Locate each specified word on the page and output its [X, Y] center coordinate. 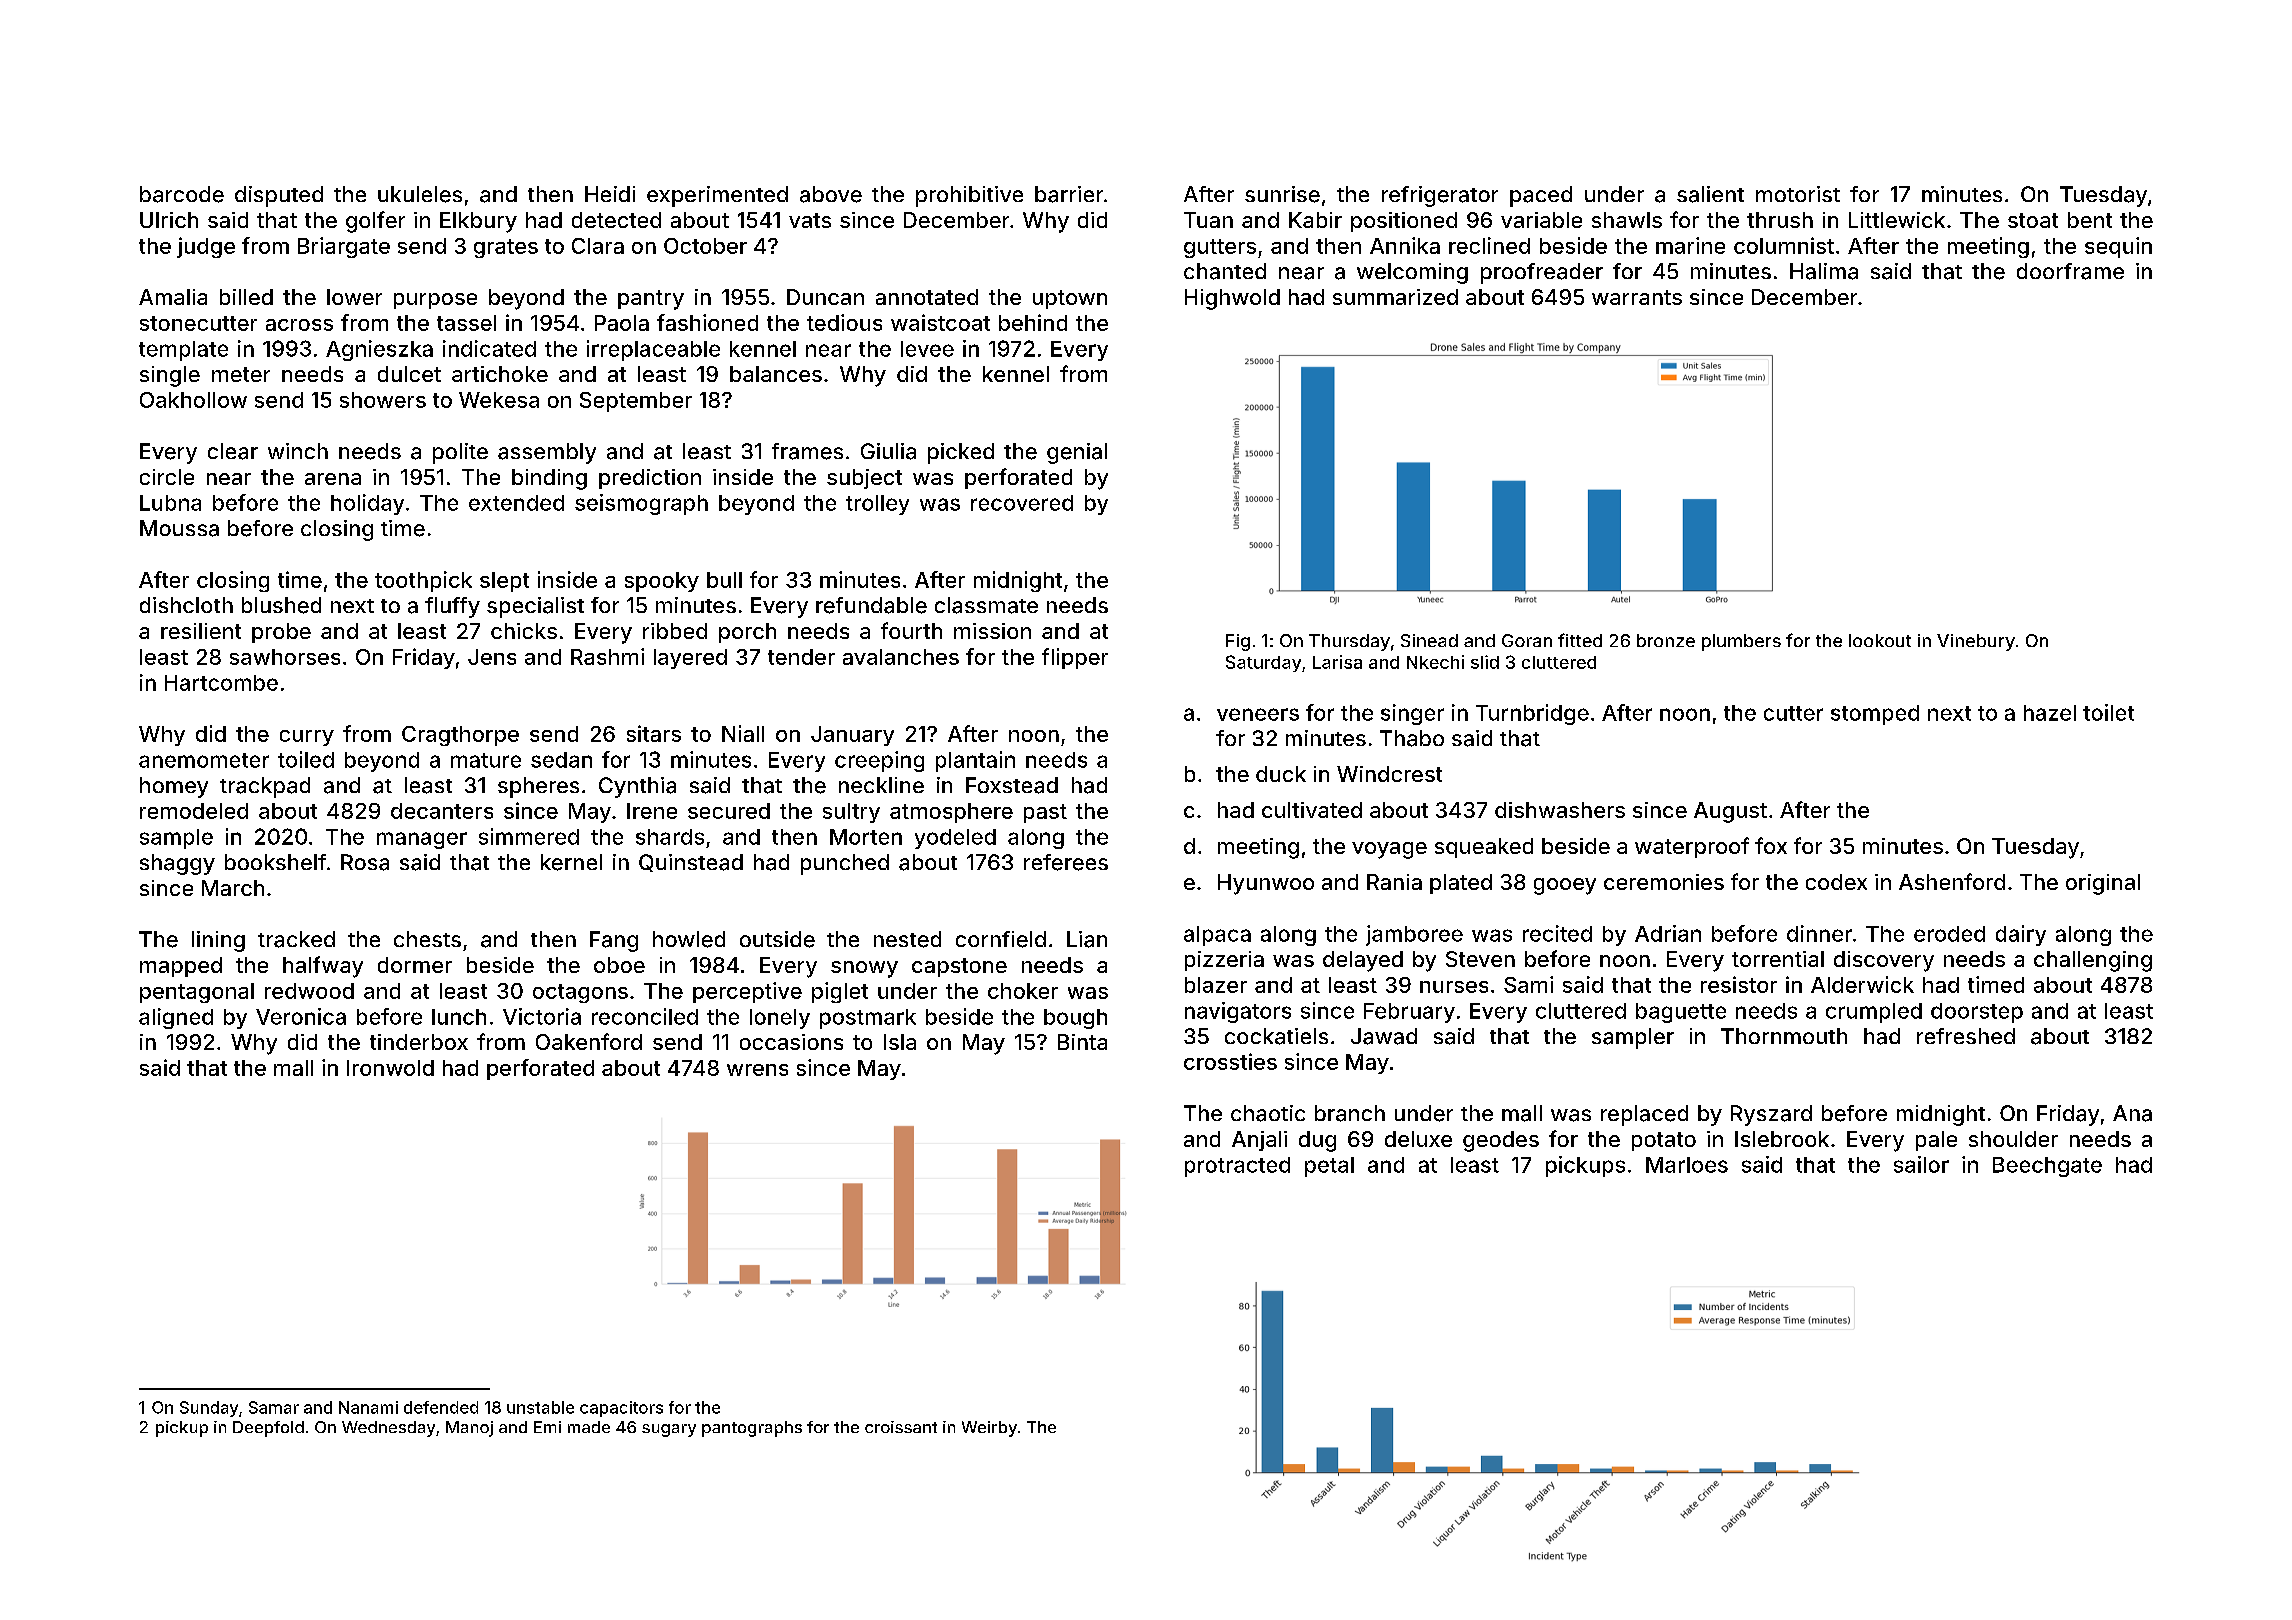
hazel [2050, 713]
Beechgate [2047, 1167]
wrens [757, 1070]
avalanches [901, 657]
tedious [844, 322]
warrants [1637, 297]
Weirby [989, 1429]
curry [307, 738]
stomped [1875, 715]
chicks [524, 631]
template [183, 351]
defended [441, 1407]
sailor [1921, 1164]
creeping [879, 761]
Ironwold [390, 1068]
